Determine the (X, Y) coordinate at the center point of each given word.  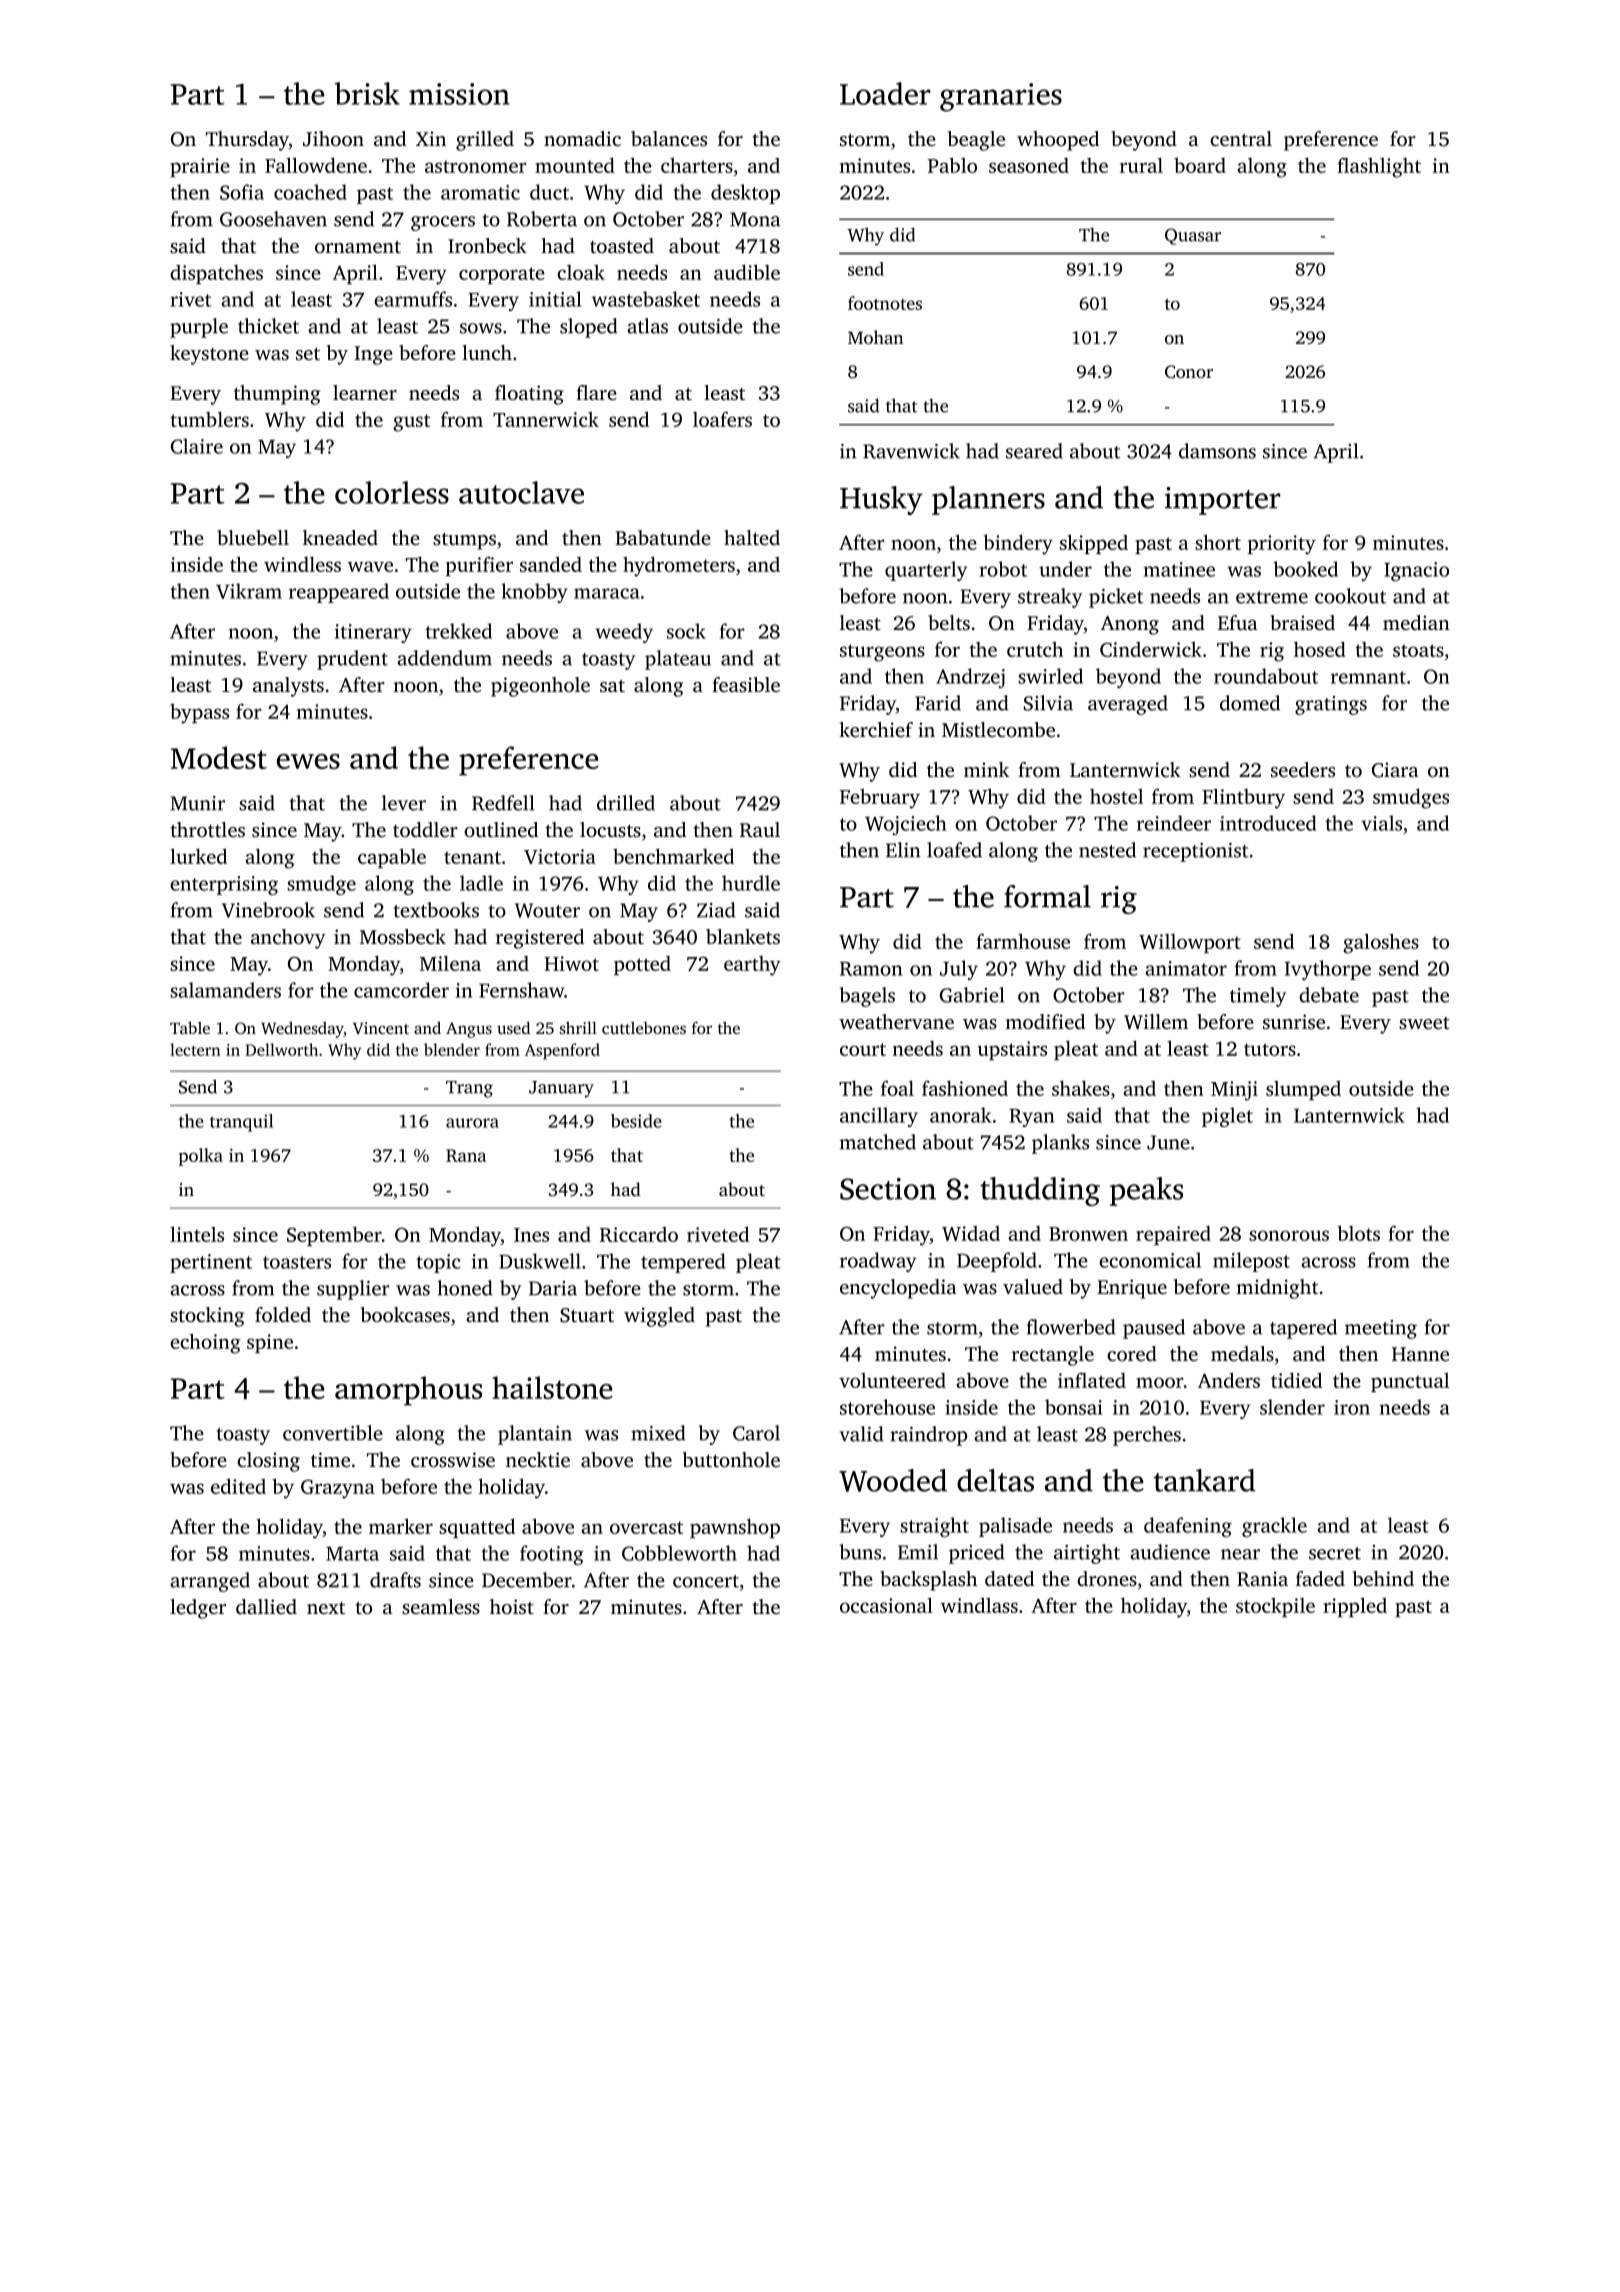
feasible (746, 684)
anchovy (288, 939)
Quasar (1193, 236)
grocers (443, 223)
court (863, 1049)
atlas (647, 326)
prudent (352, 660)
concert (706, 1581)
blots (1358, 1233)
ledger (198, 1609)
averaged (1128, 705)
